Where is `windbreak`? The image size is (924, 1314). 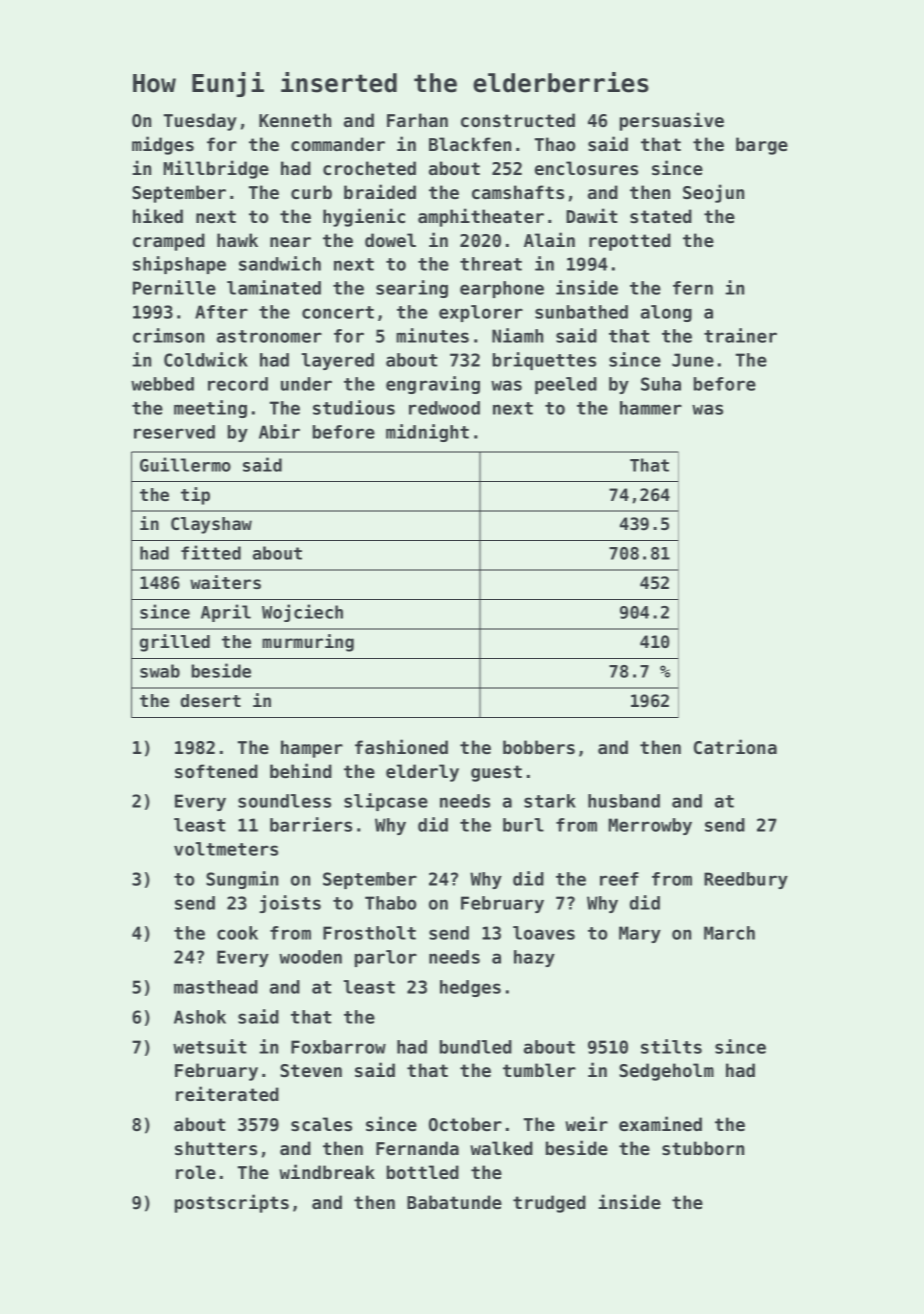
windbreak is located at coordinates (327, 1171).
